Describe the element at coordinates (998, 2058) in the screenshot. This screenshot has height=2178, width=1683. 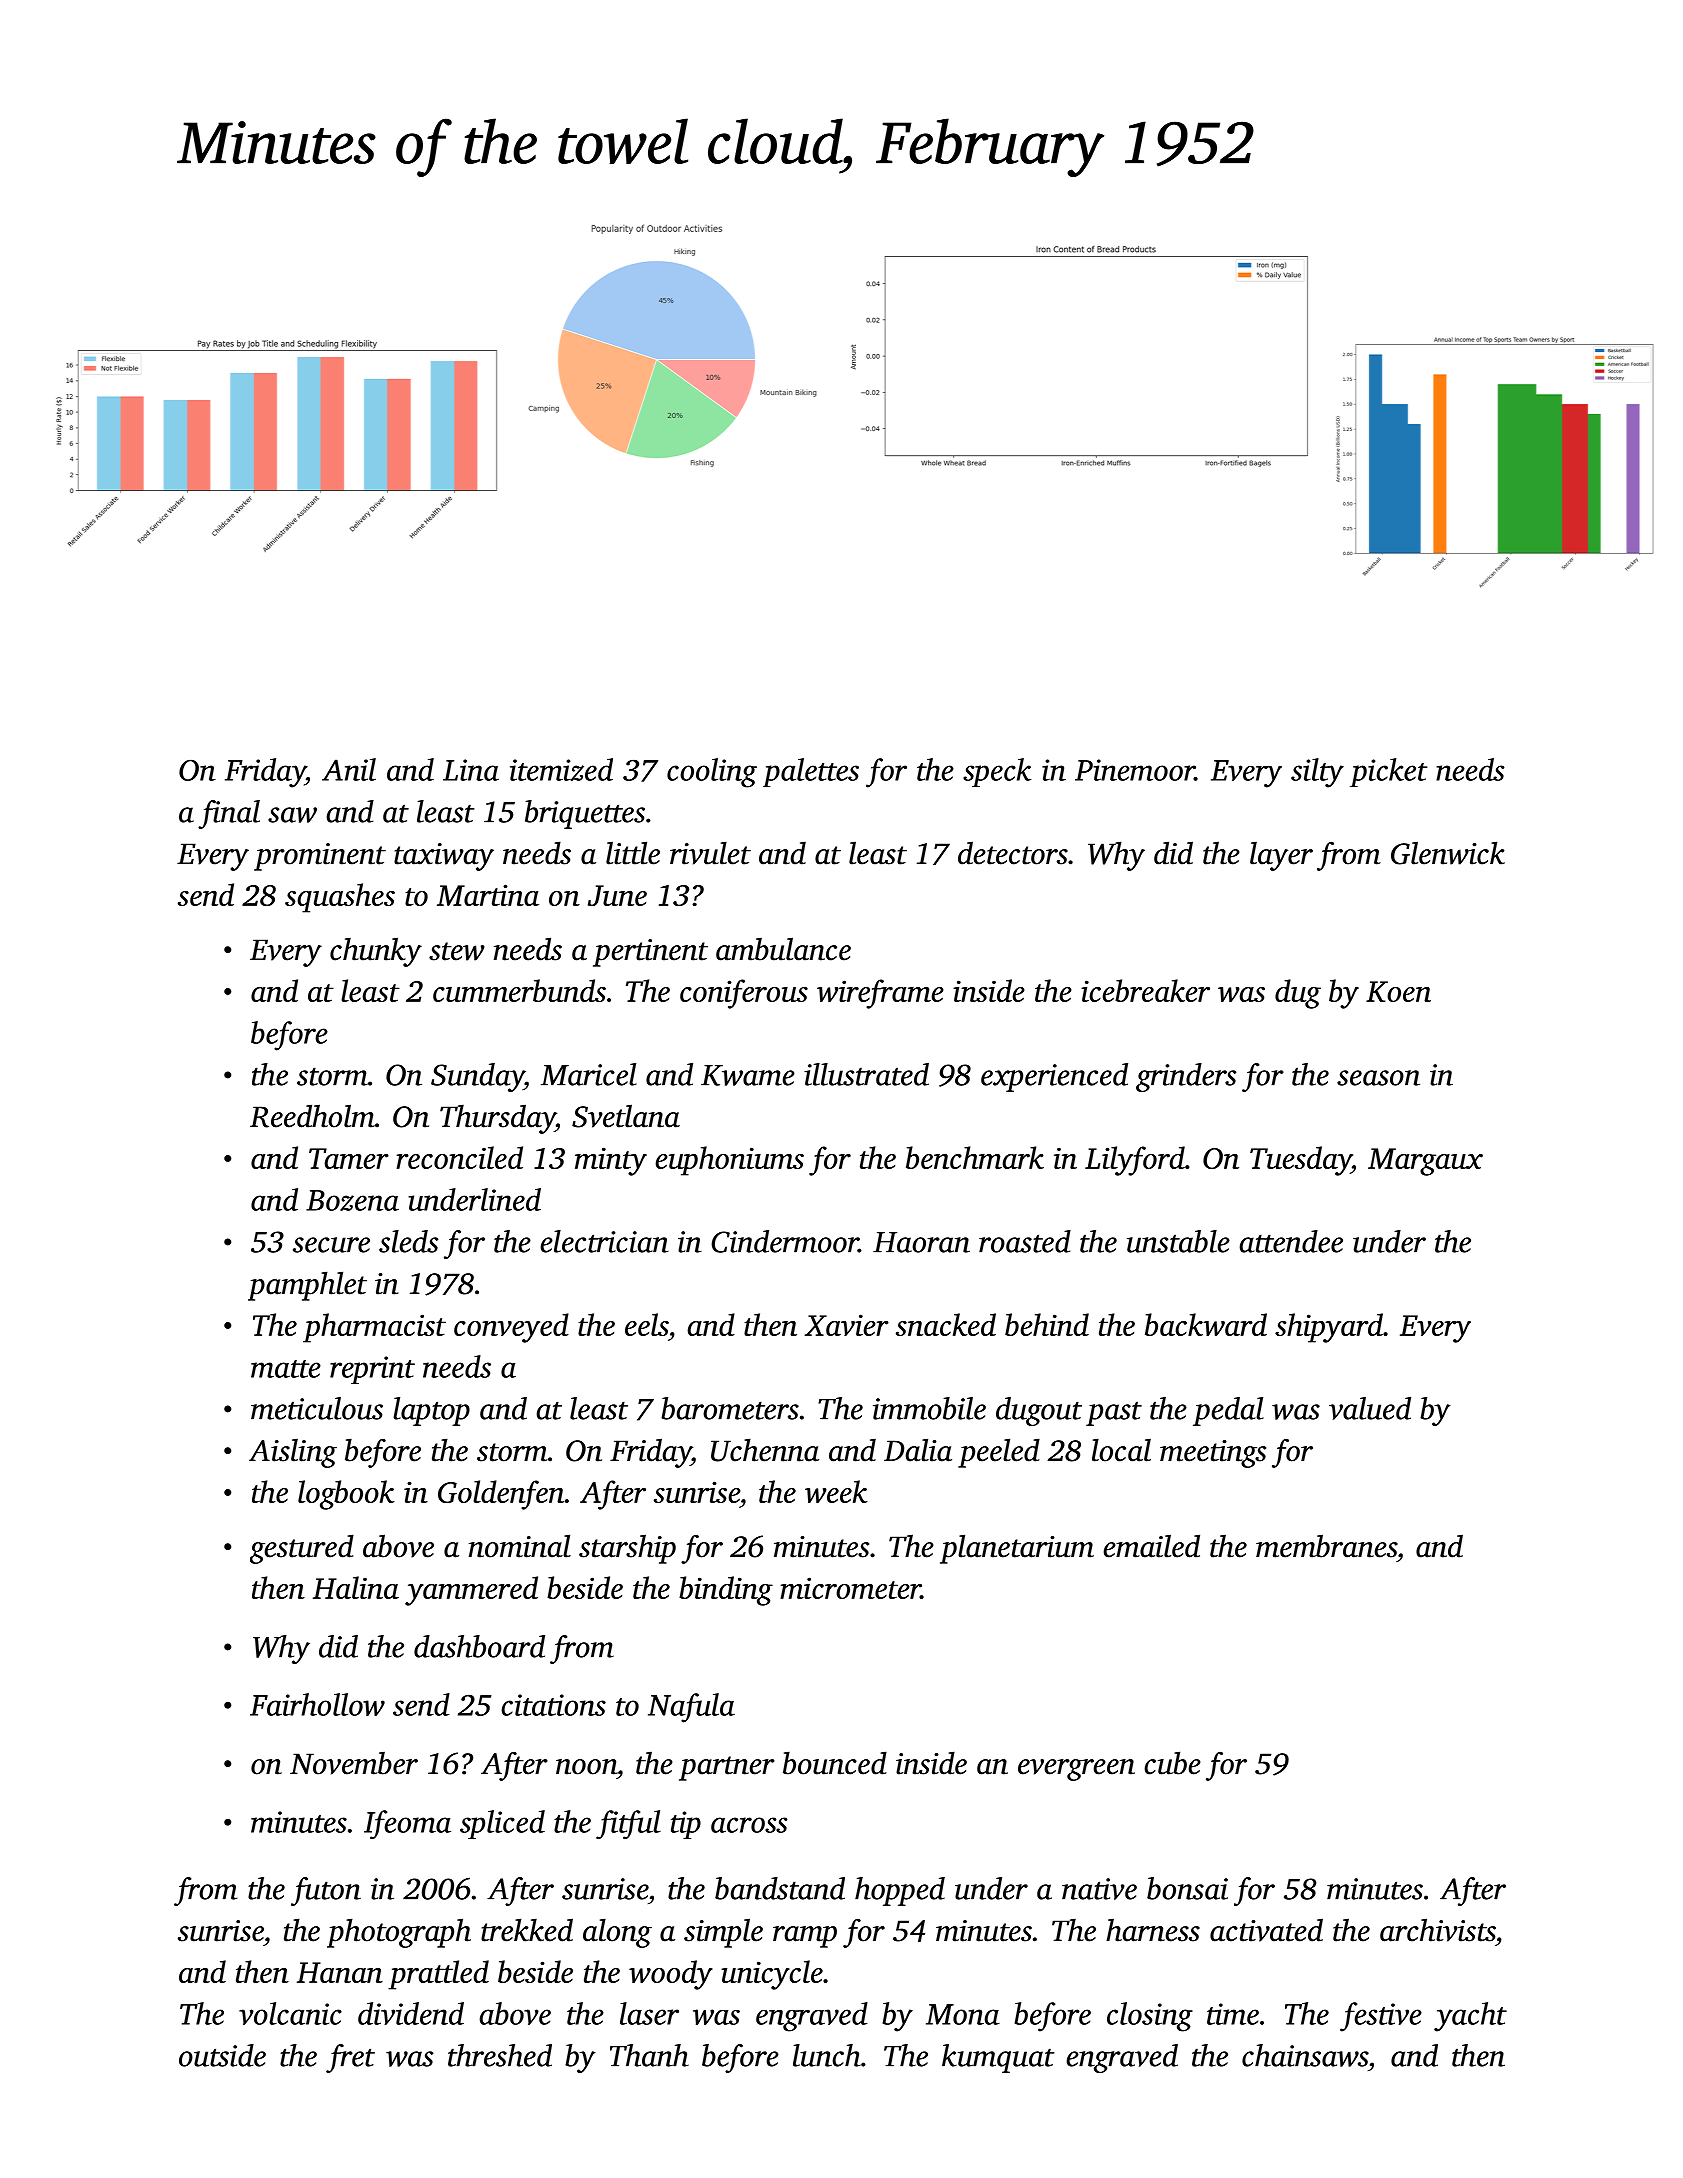
I see `kumquat` at that location.
